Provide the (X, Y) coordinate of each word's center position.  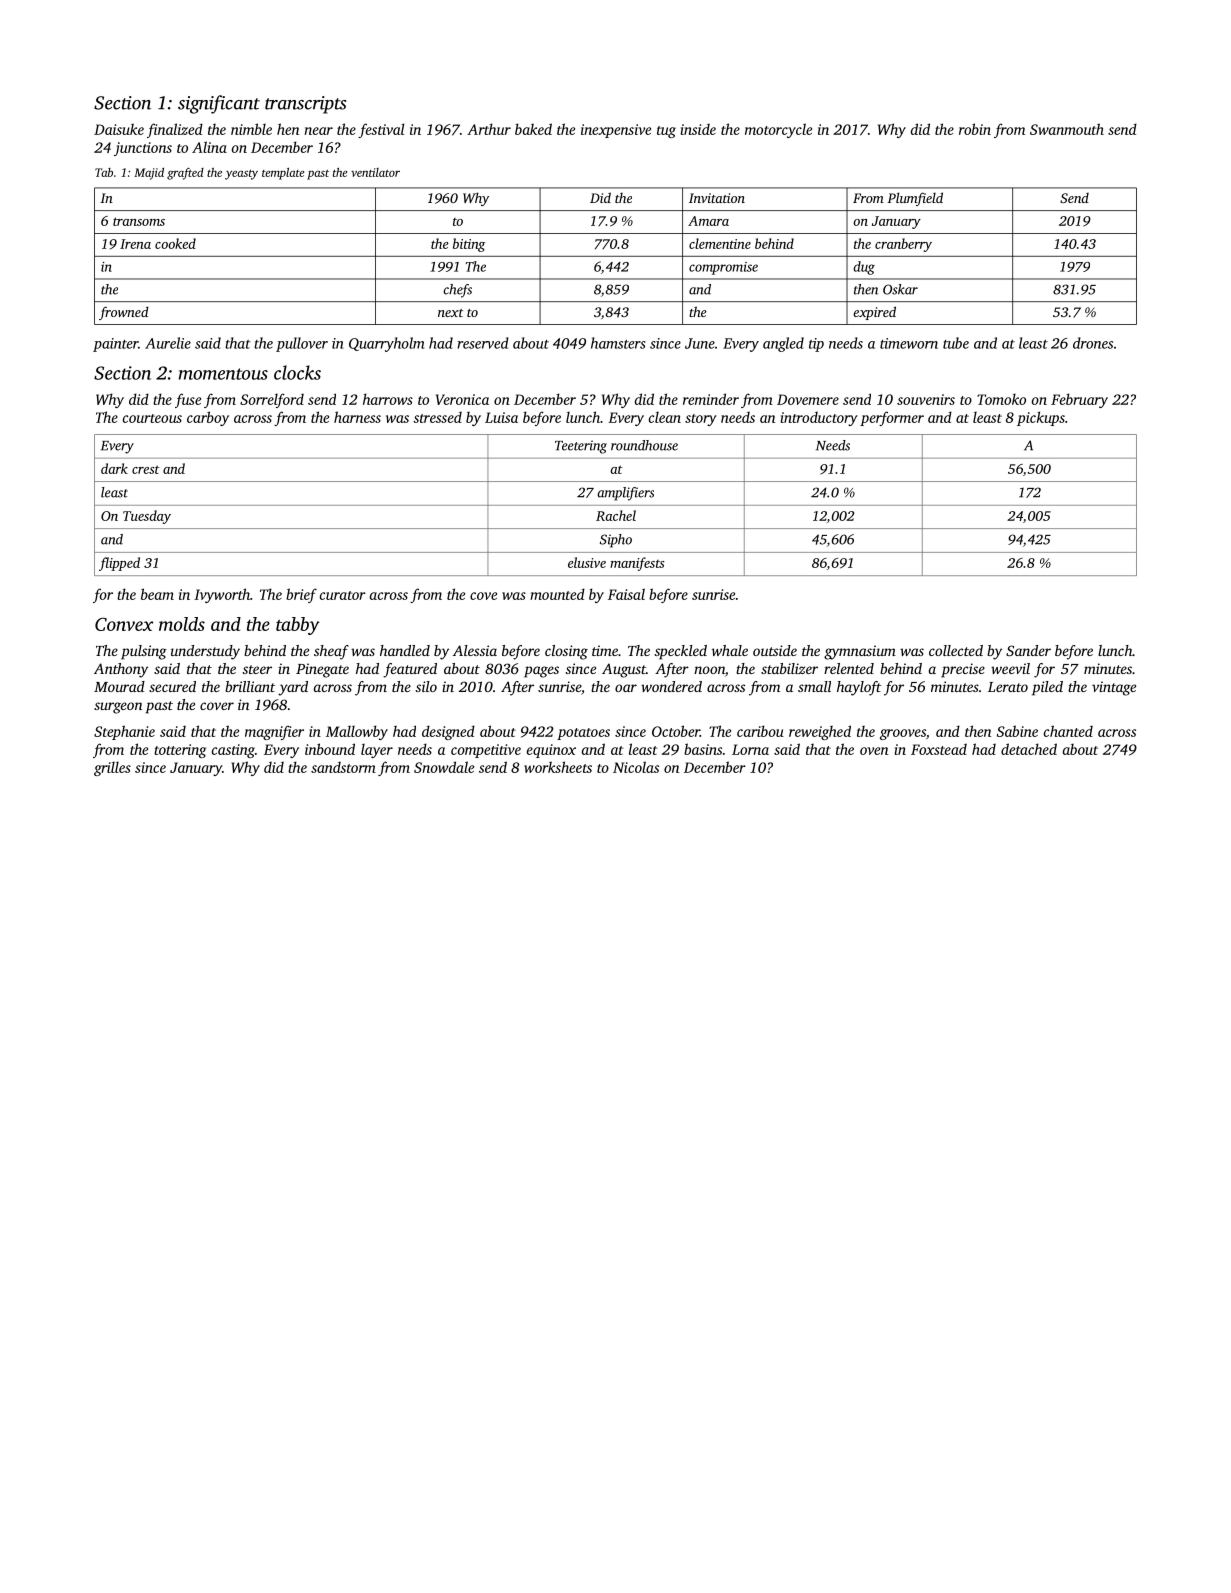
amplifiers (626, 494)
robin (975, 129)
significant (219, 104)
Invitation (717, 198)
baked (533, 129)
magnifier (274, 732)
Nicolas (636, 767)
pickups (1041, 418)
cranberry (903, 245)
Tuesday (147, 517)
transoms (139, 221)
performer (892, 418)
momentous (223, 374)
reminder (711, 399)
